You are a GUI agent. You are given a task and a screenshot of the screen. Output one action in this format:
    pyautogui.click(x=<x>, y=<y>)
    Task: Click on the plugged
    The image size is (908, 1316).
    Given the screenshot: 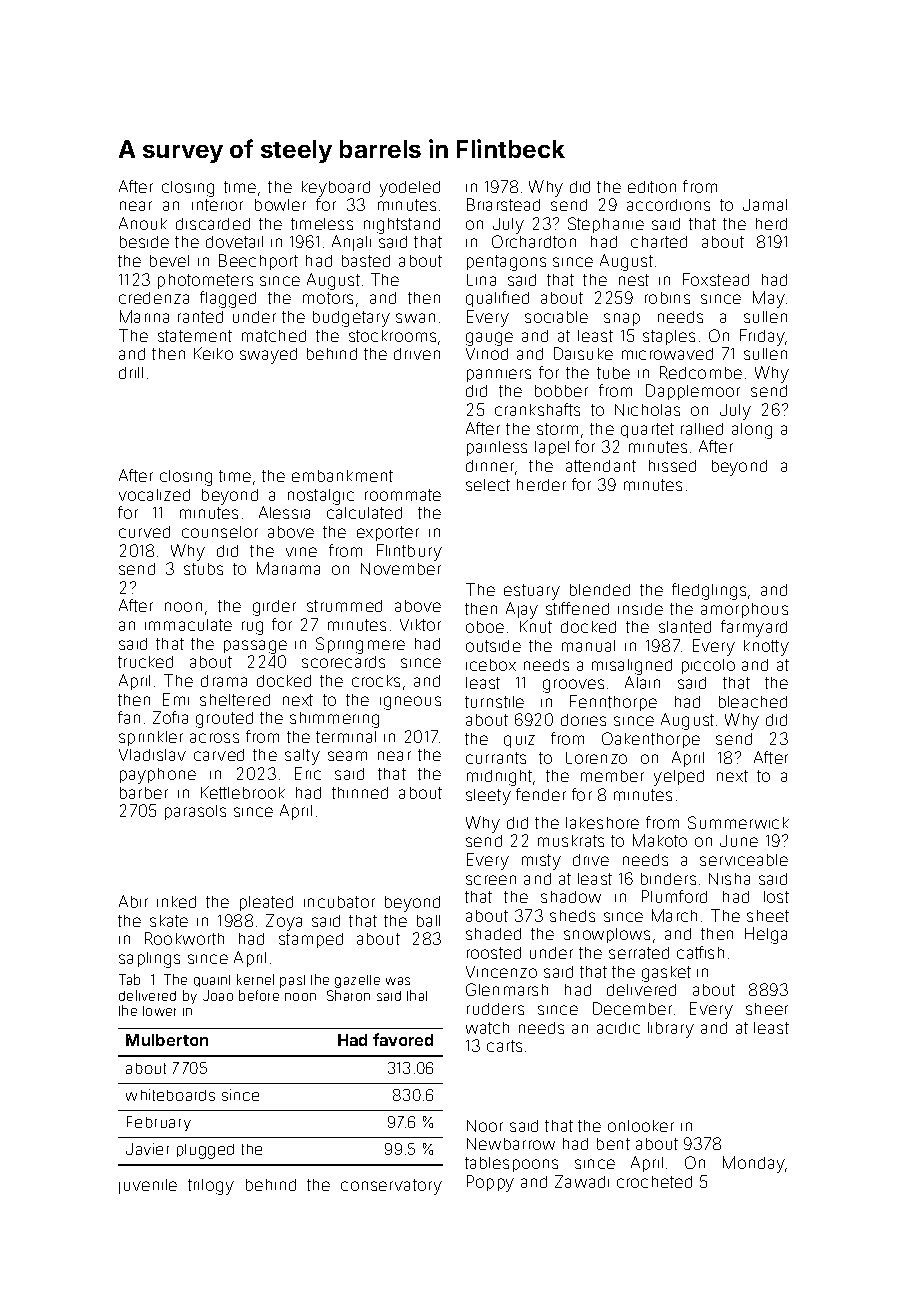 What is the action you would take?
    pyautogui.click(x=205, y=1151)
